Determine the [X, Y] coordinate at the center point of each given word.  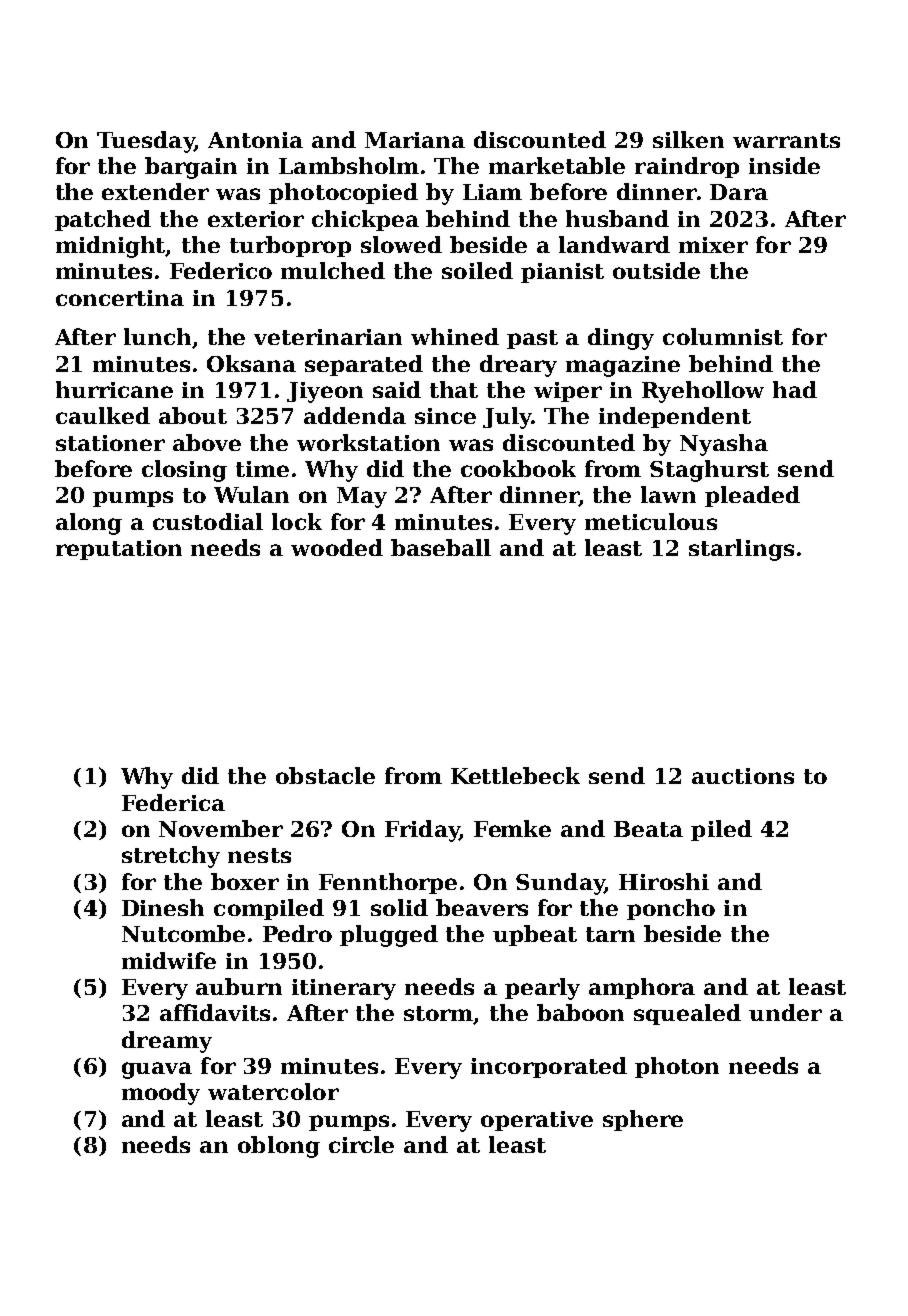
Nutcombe [183, 933]
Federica [173, 802]
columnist [723, 336]
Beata [648, 829]
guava [157, 1070]
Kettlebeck [515, 775]
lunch [157, 336]
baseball [441, 547]
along [89, 524]
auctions [743, 776]
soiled [477, 270]
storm [439, 1015]
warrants [786, 140]
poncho [671, 909]
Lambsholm [349, 165]
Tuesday [146, 142]
